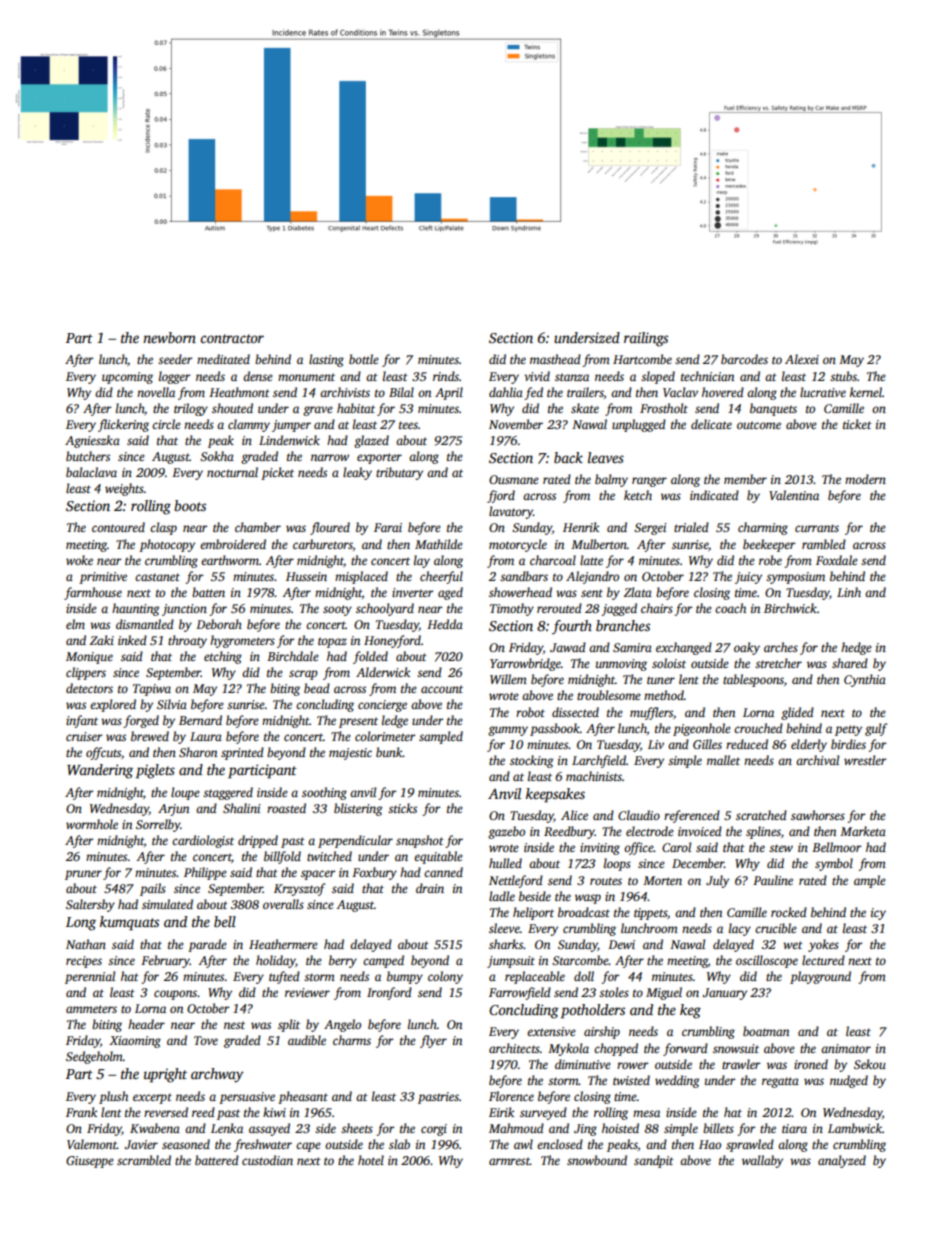 The image size is (952, 1233). What do you see at coordinates (778, 663) in the image?
I see `stretcher` at bounding box center [778, 663].
